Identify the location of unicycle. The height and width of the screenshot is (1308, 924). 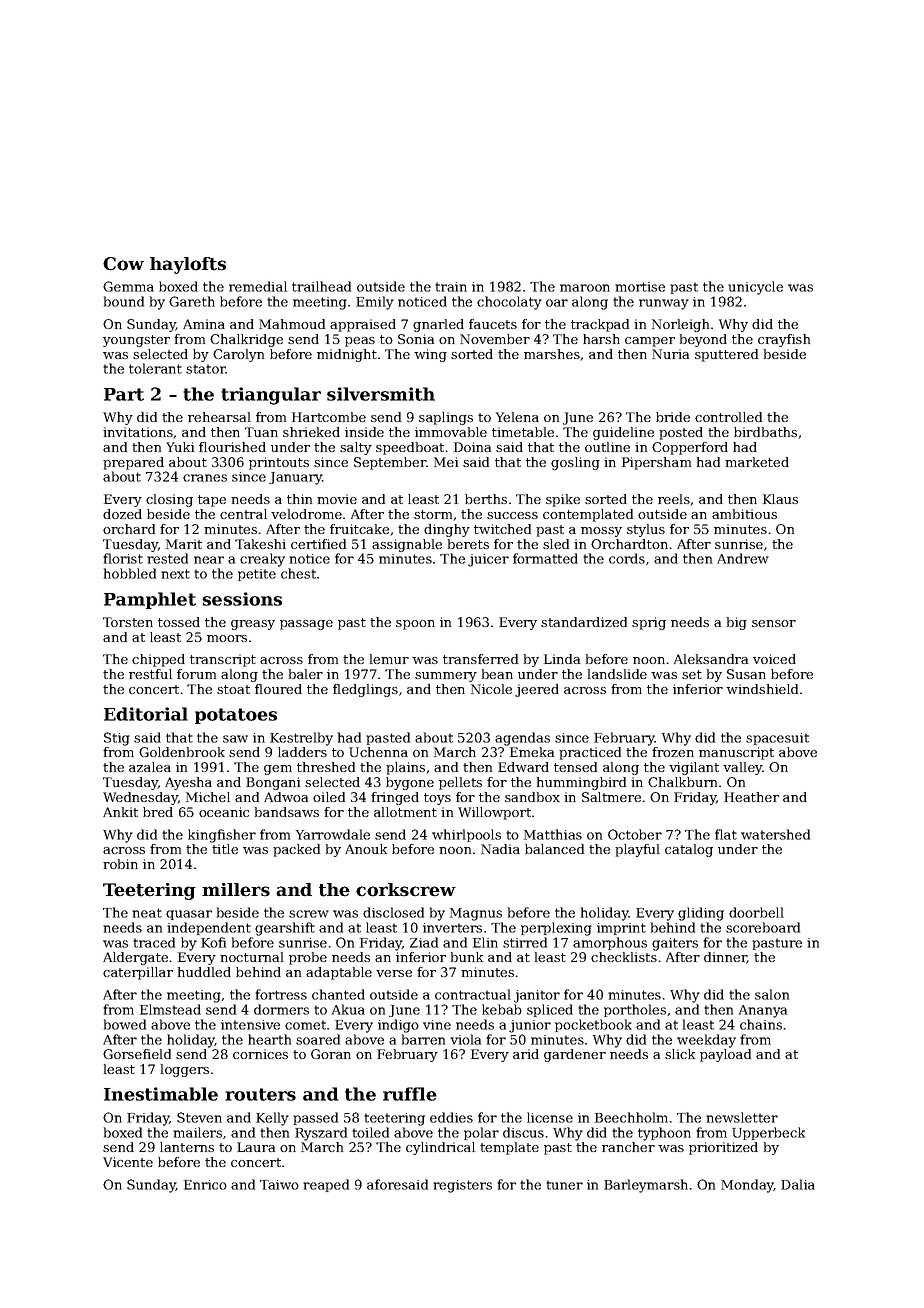
(755, 288).
